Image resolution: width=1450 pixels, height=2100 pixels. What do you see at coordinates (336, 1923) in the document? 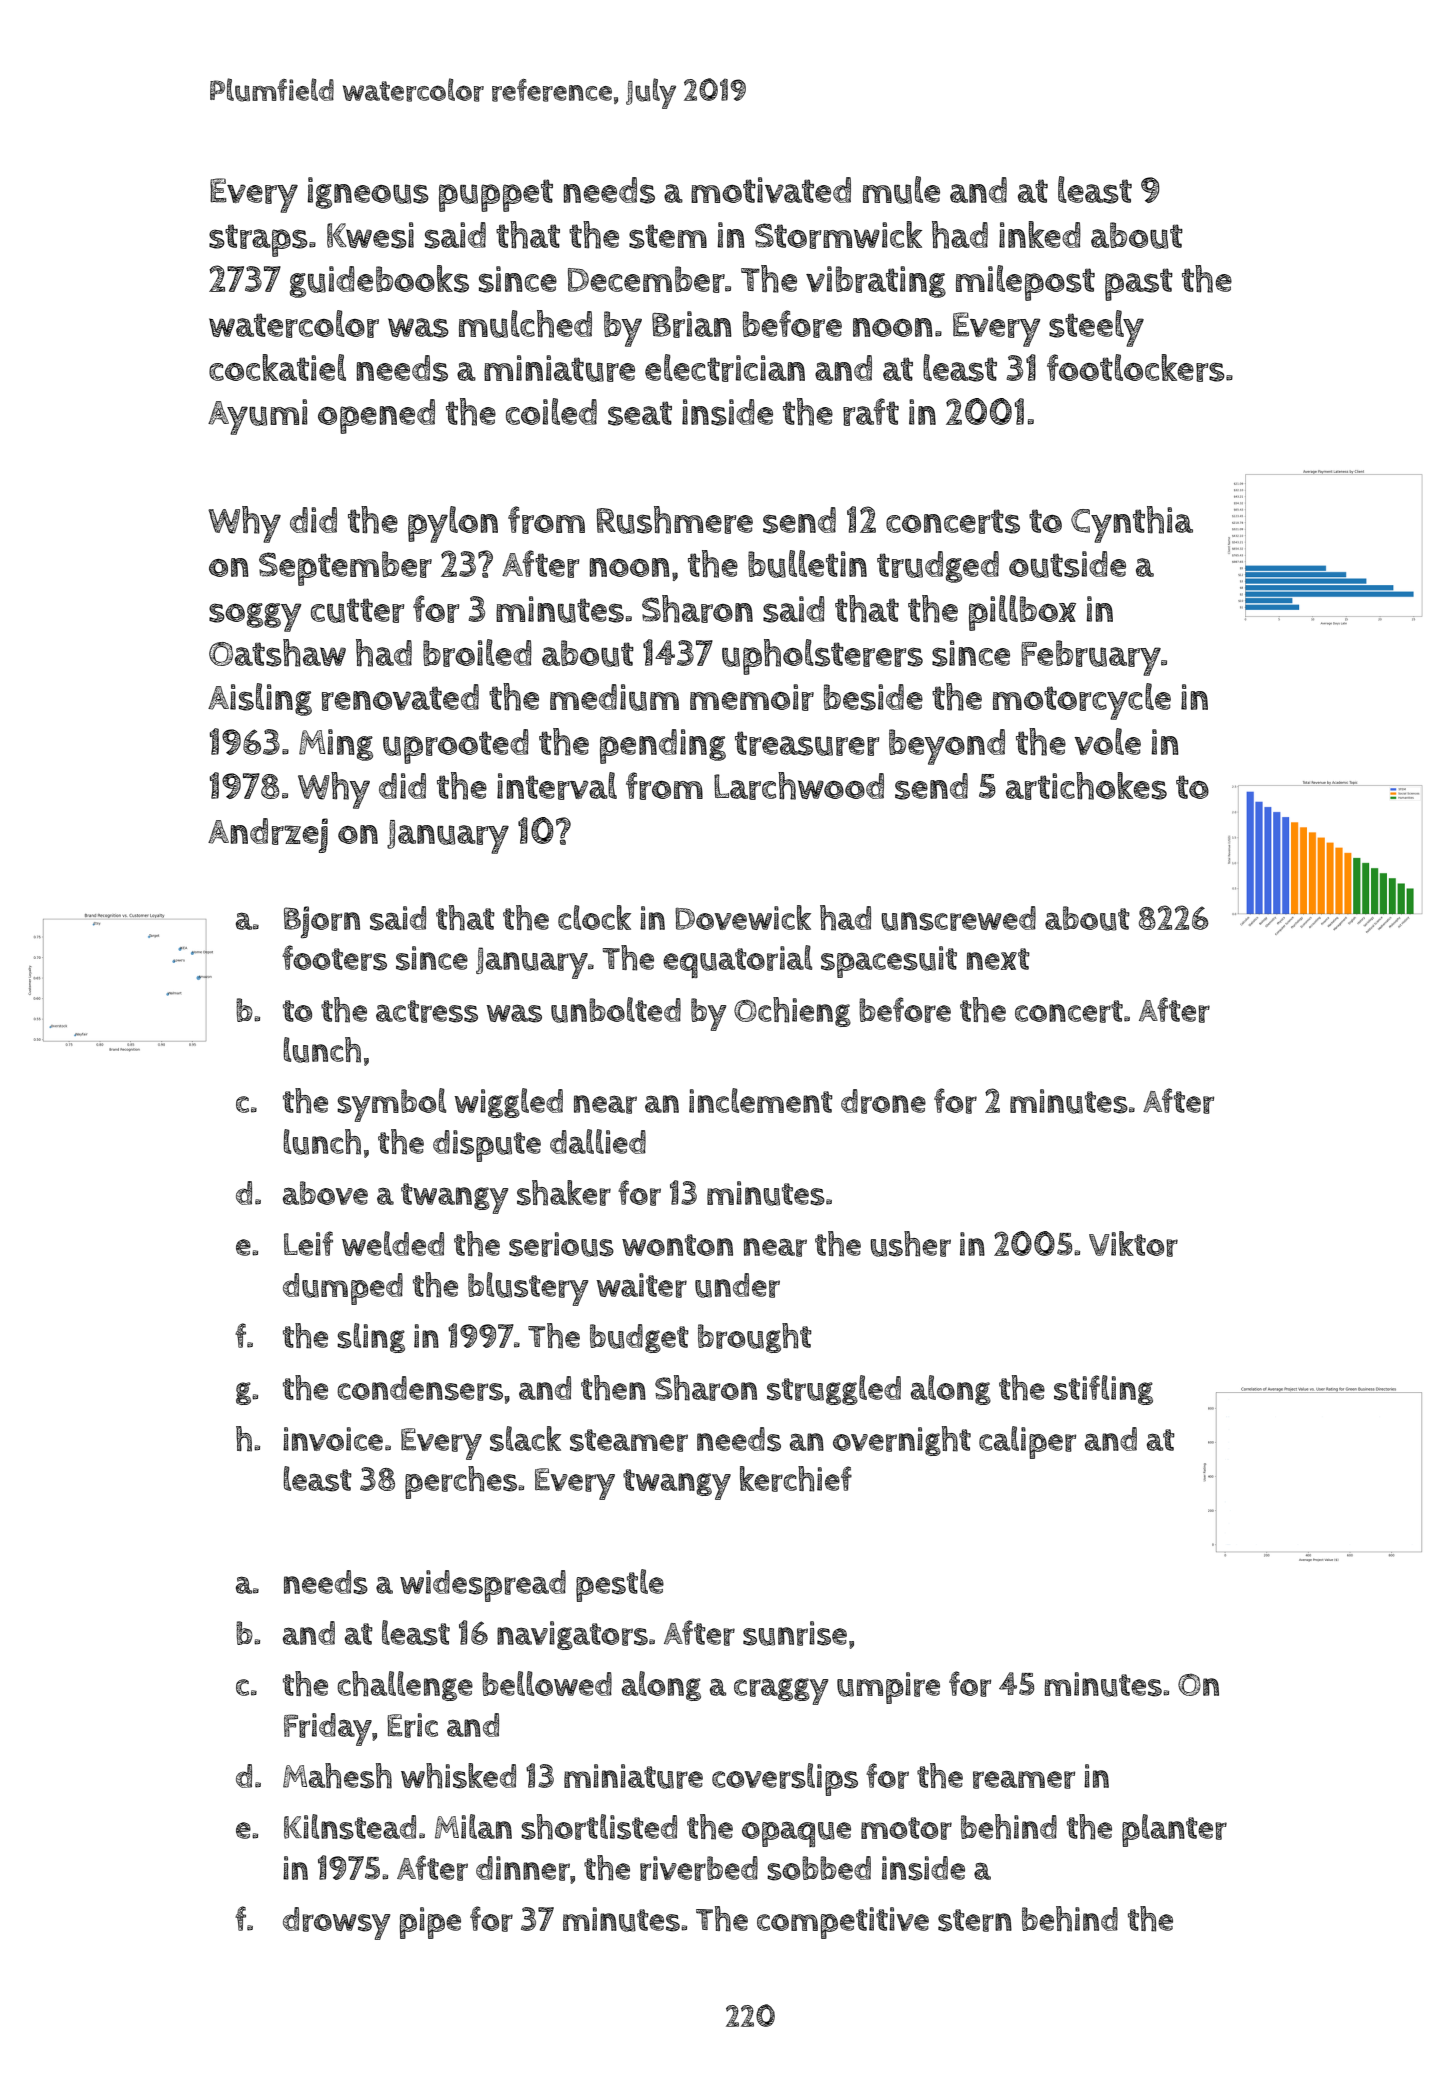
I see `drowsy` at bounding box center [336, 1923].
